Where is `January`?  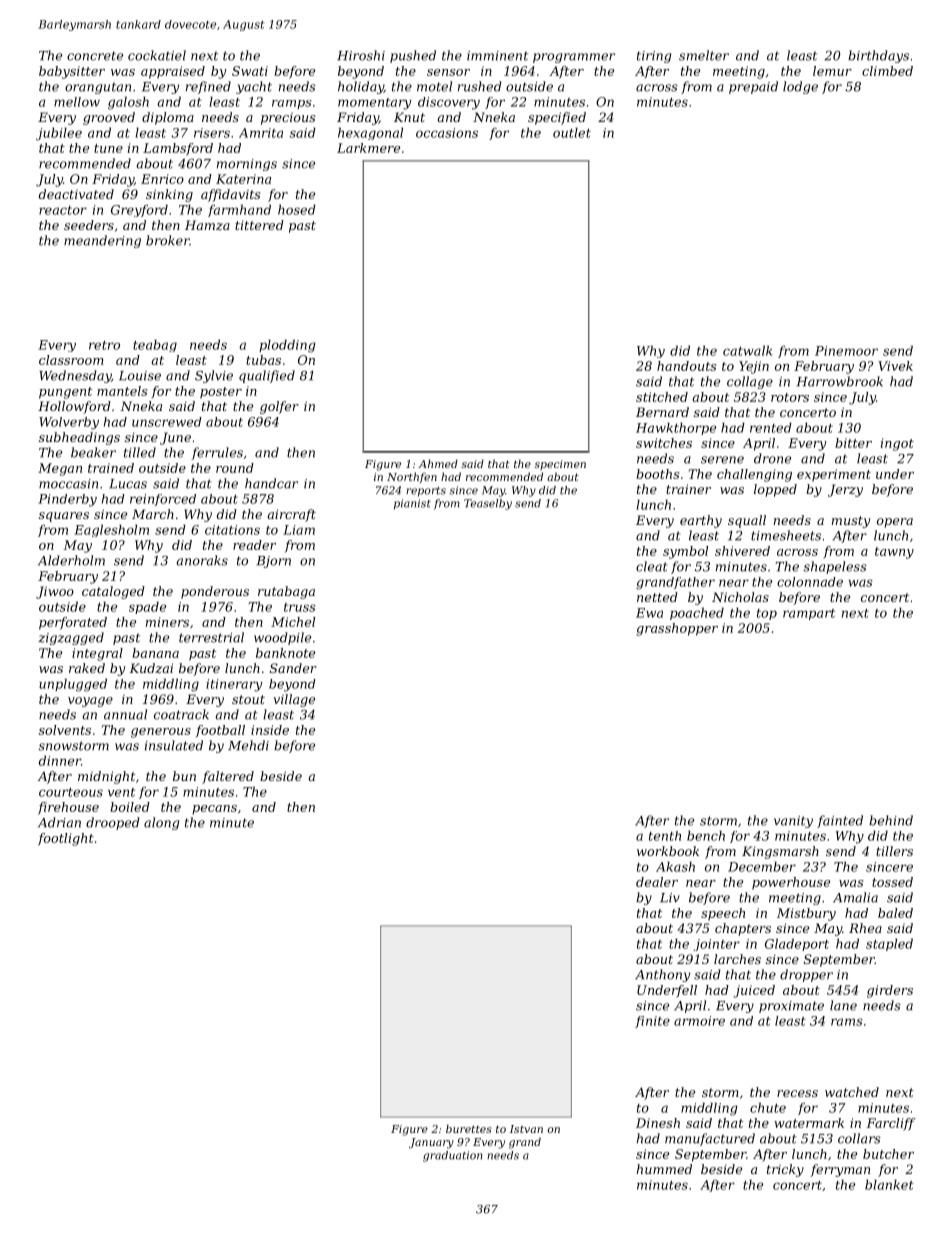
January is located at coordinates (431, 1143).
